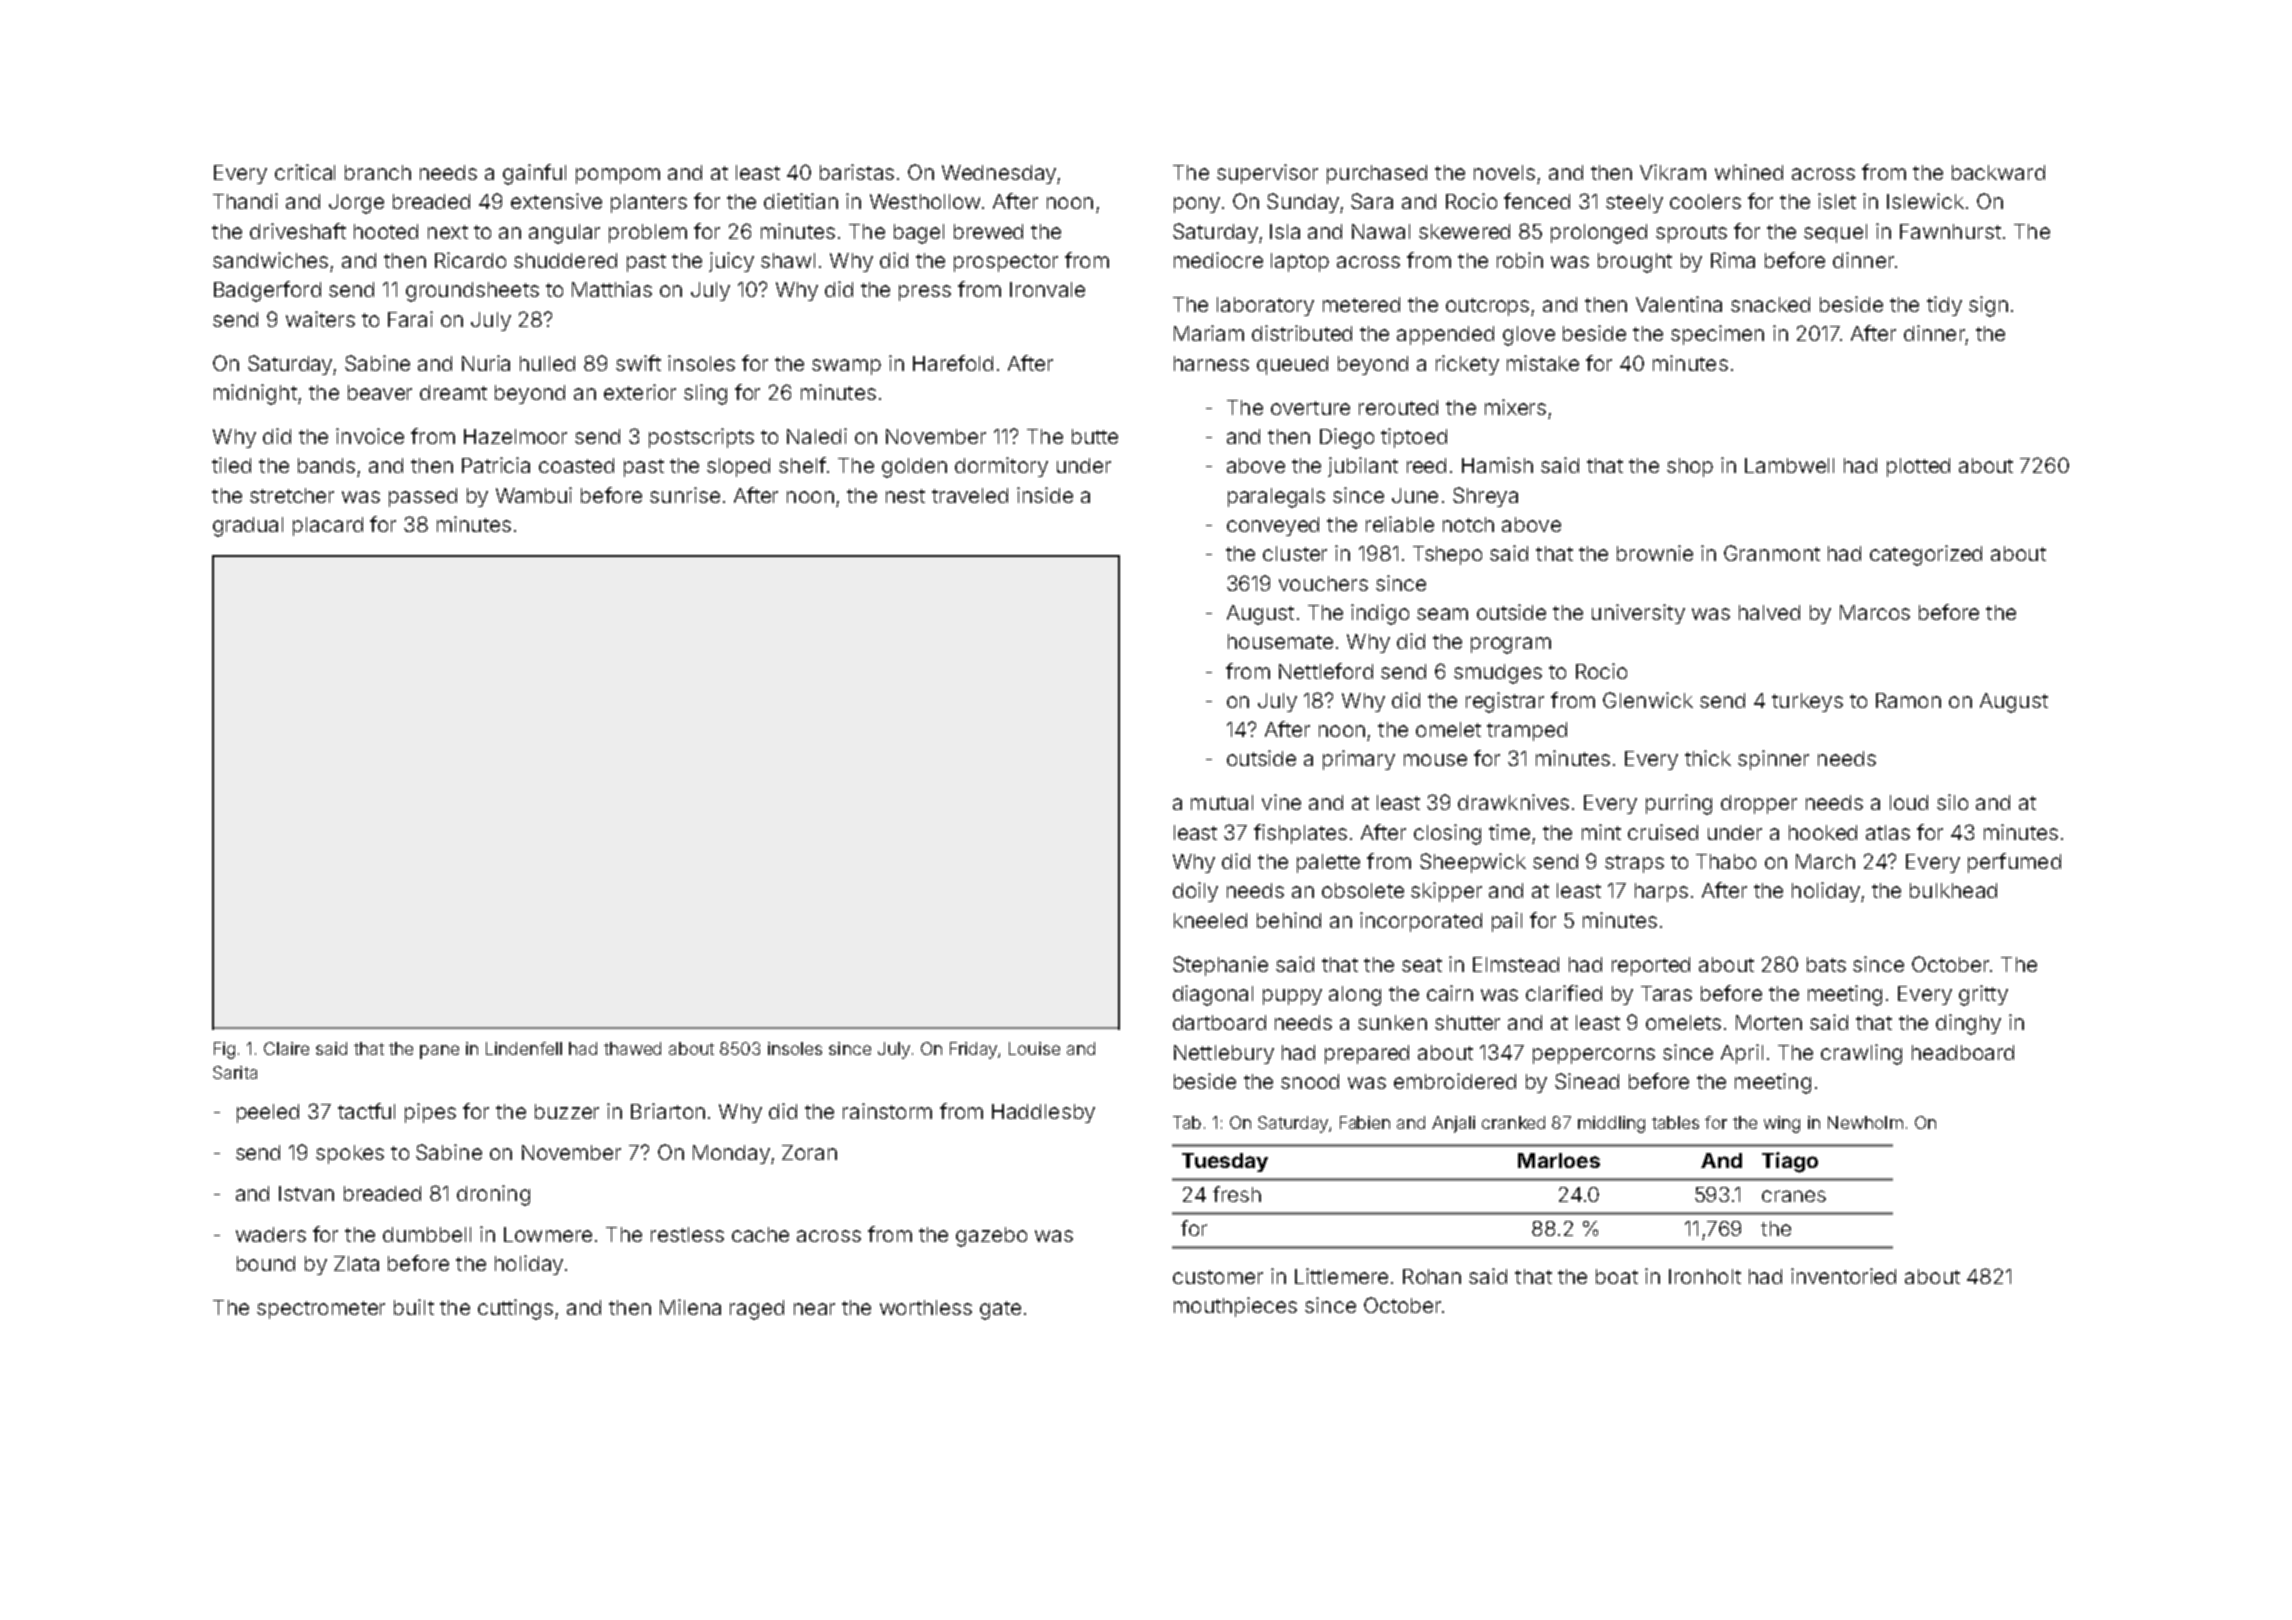  I want to click on doily, so click(1195, 892).
